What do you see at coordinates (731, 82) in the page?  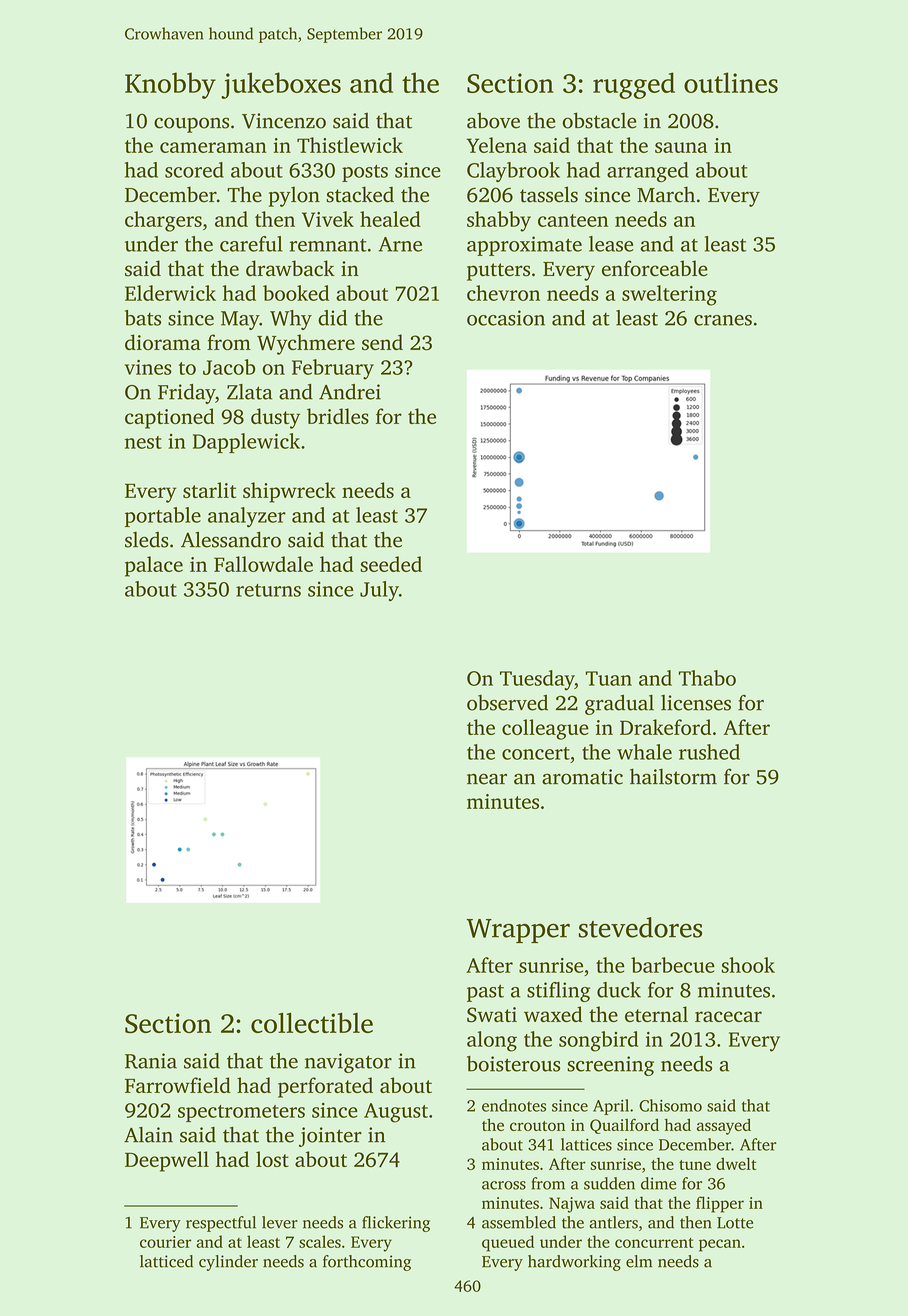 I see `outlines` at bounding box center [731, 82].
